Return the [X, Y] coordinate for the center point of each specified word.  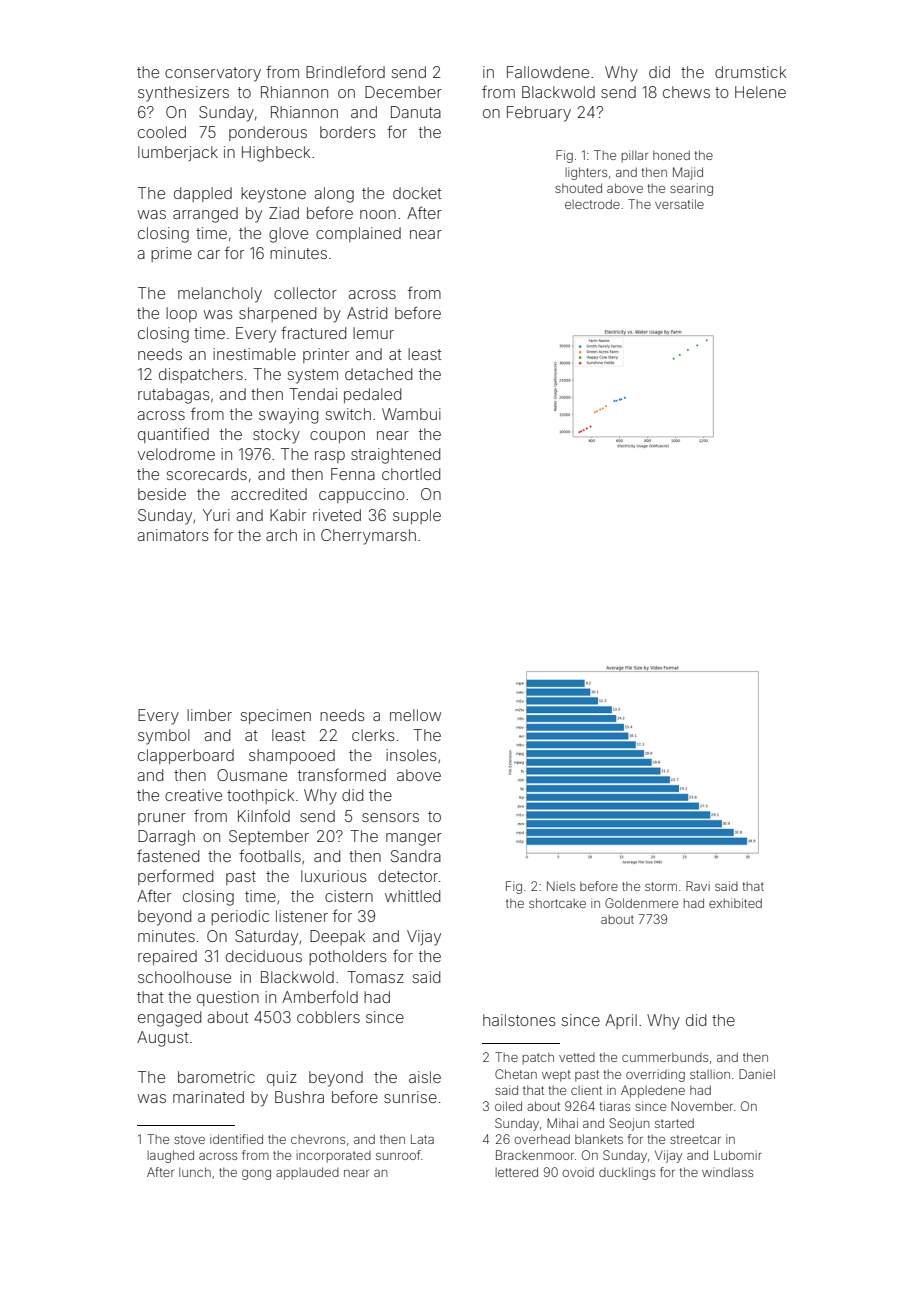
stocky [276, 436]
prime [171, 254]
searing [691, 189]
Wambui [411, 414]
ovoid [578, 1172]
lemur [373, 333]
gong [256, 1175]
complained [358, 234]
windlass [727, 1172]
